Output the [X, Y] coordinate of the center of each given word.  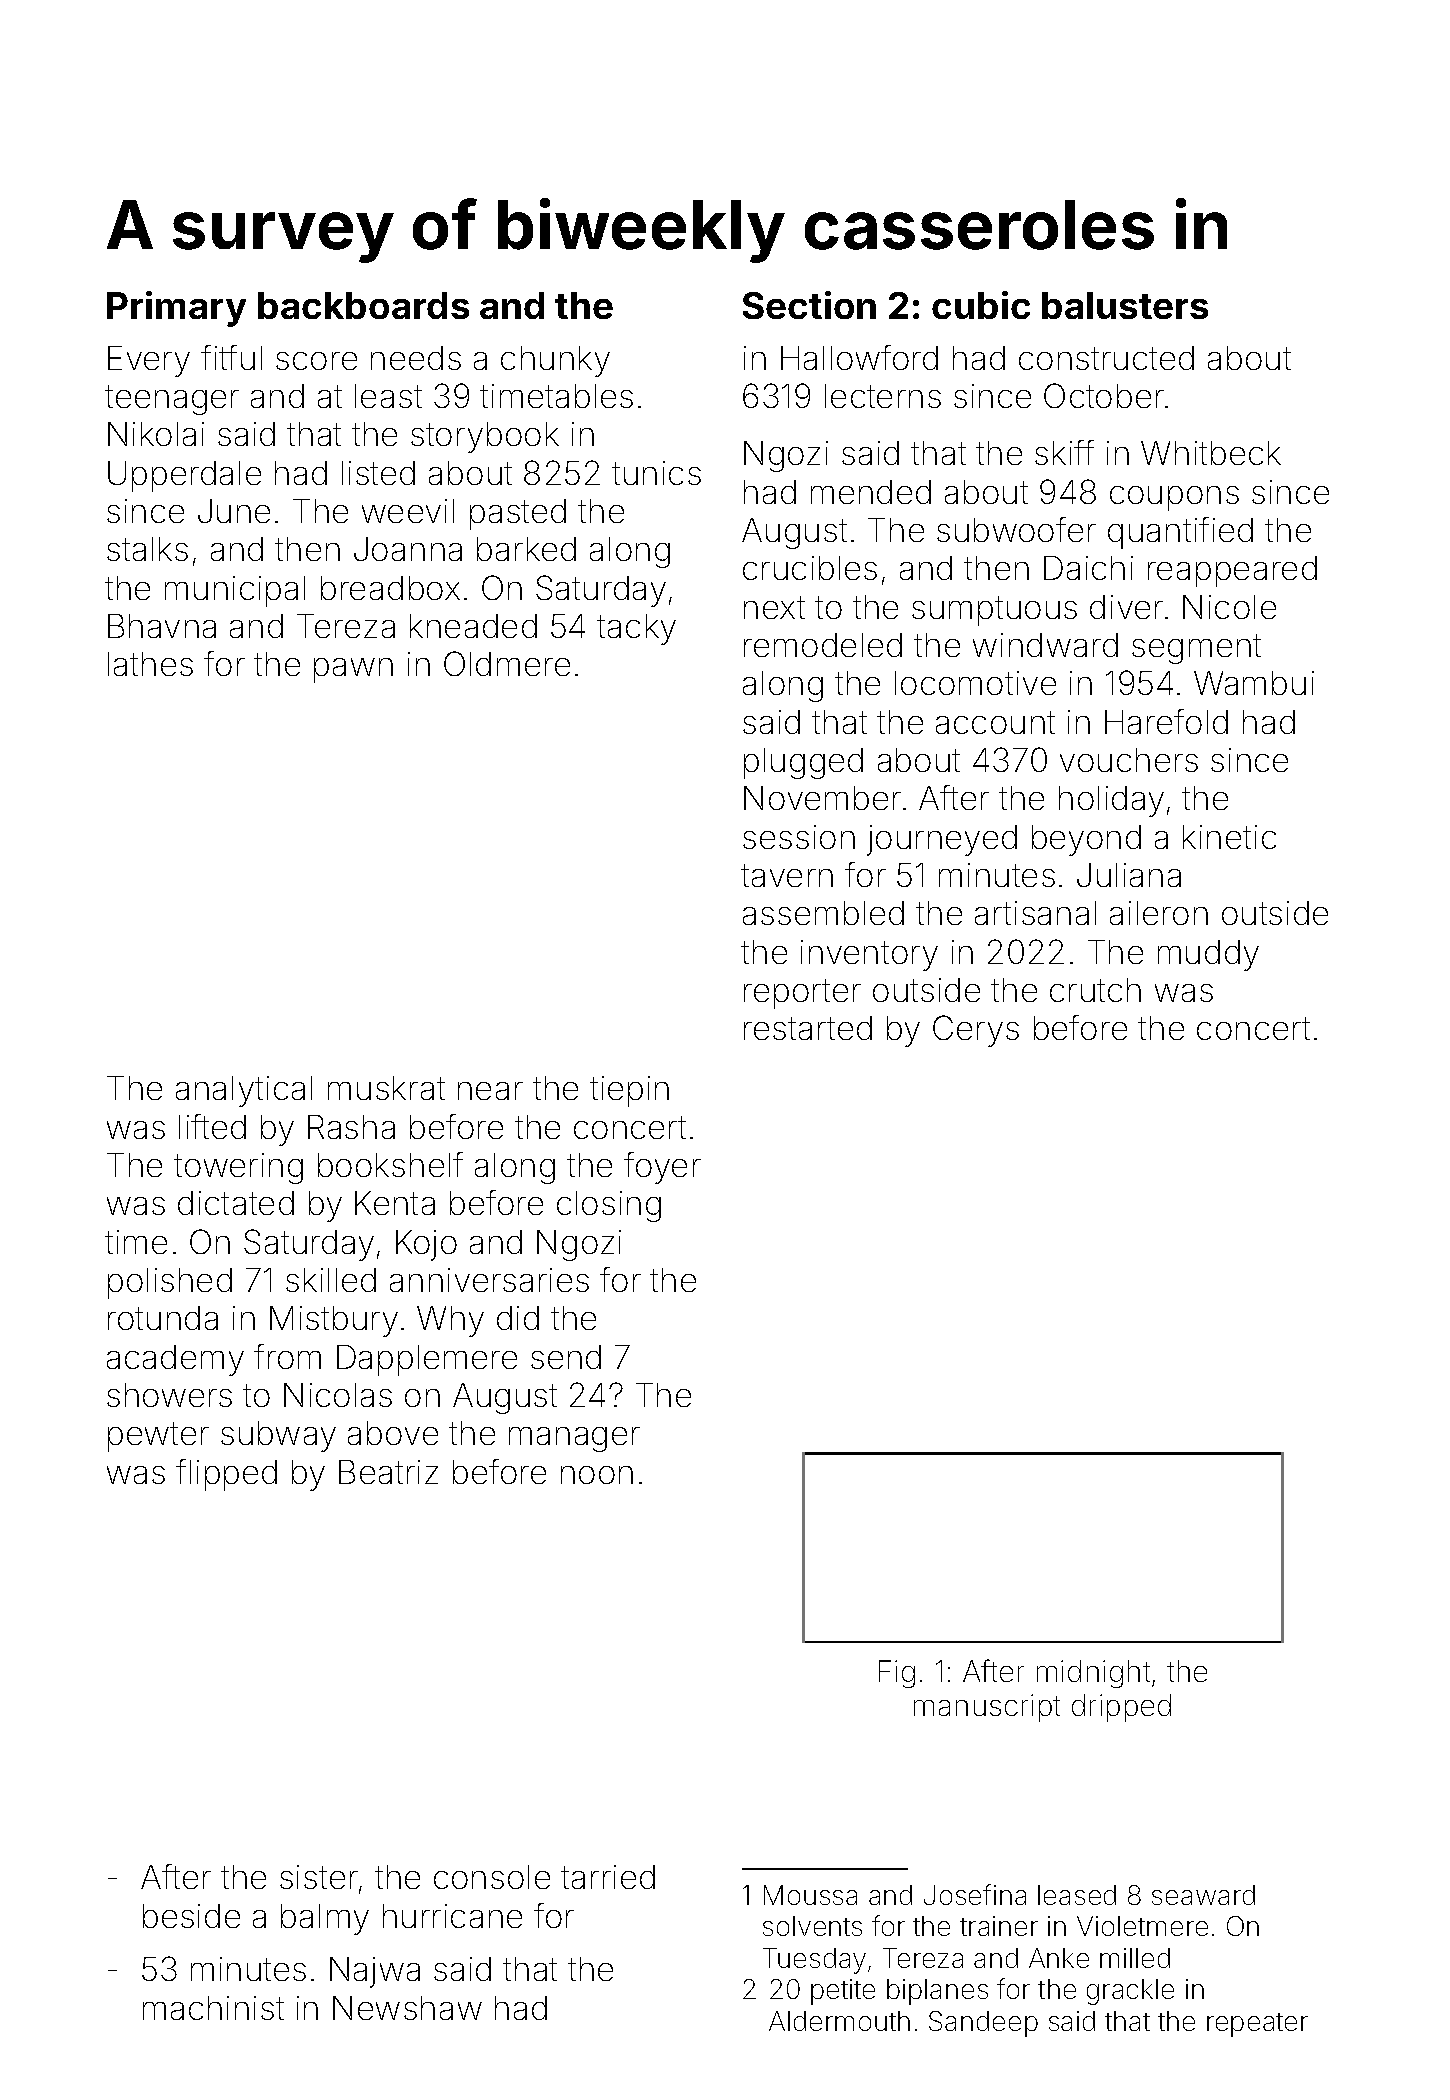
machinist [213, 2008]
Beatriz [388, 1472]
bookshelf [390, 1164]
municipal [235, 591]
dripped [1121, 1708]
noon [597, 1475]
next [774, 607]
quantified [1180, 533]
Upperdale [184, 476]
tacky [636, 629]
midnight [1093, 1674]
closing [609, 1206]
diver [1126, 607]
